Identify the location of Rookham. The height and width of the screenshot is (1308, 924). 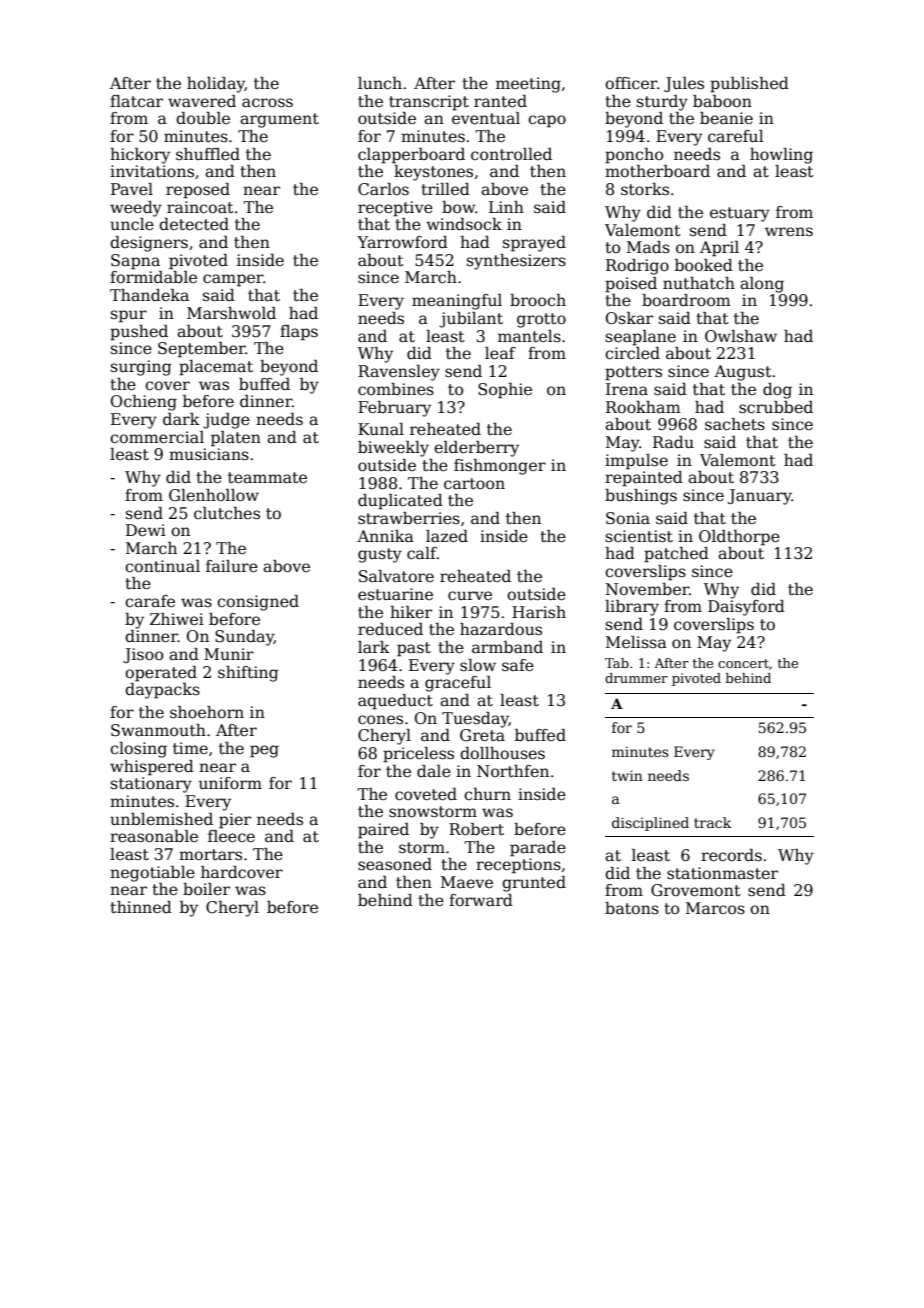
(643, 407).
